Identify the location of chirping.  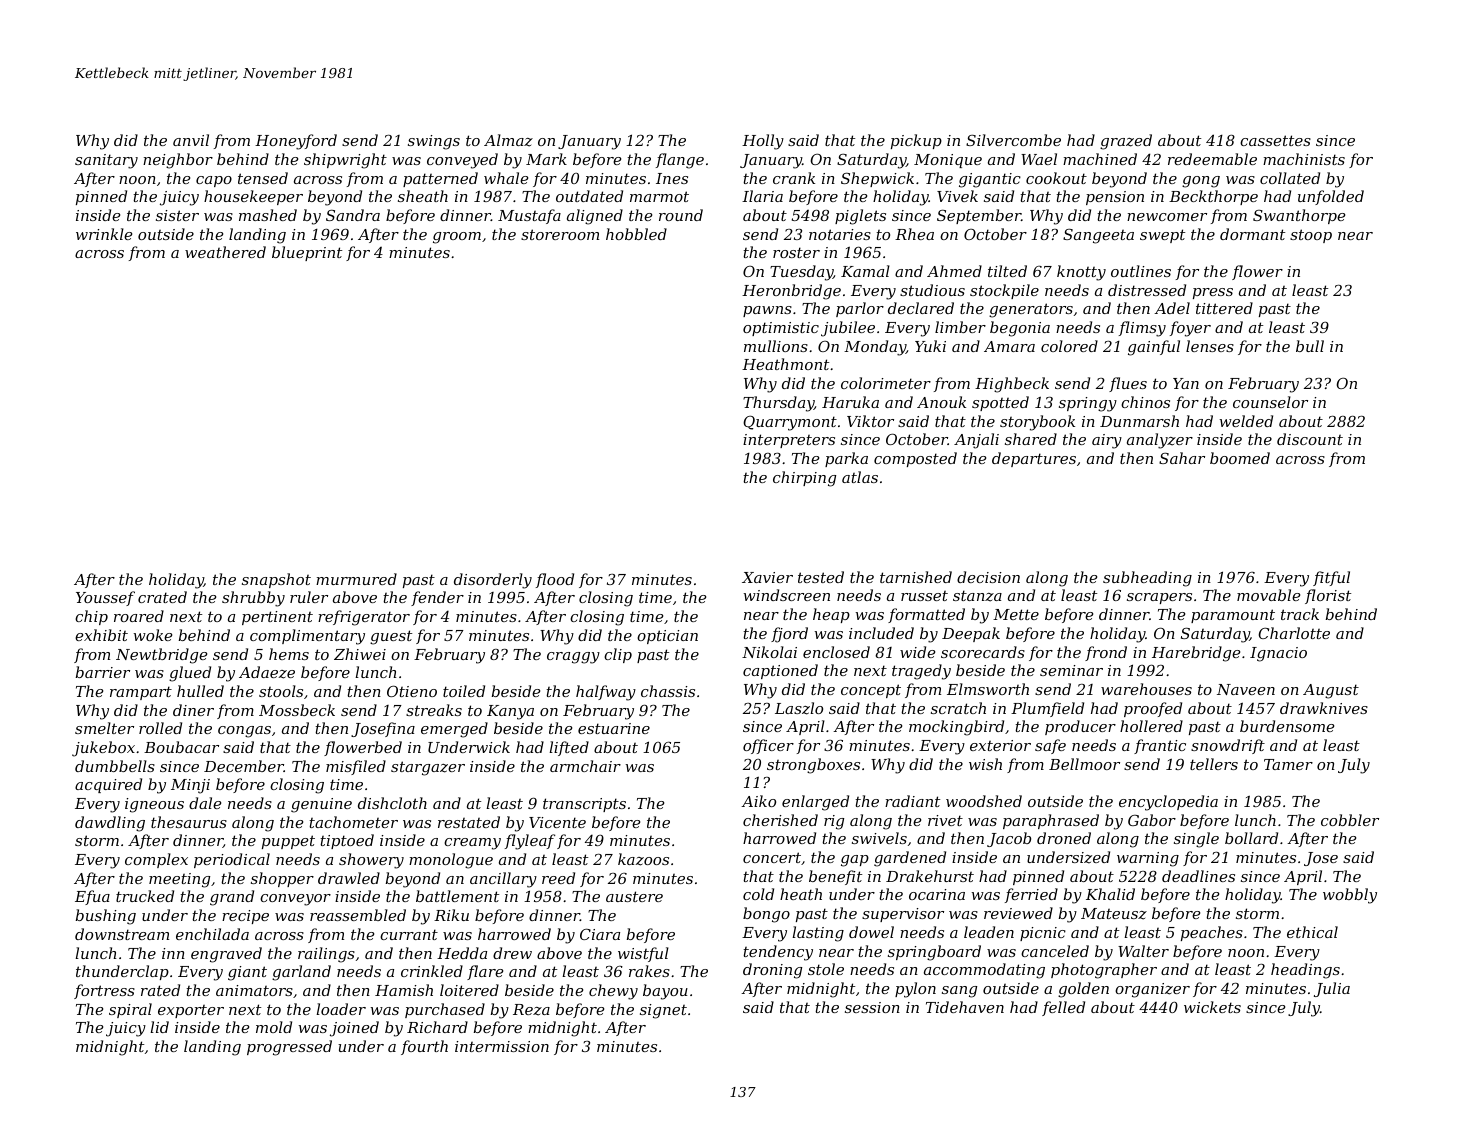
(804, 479).
